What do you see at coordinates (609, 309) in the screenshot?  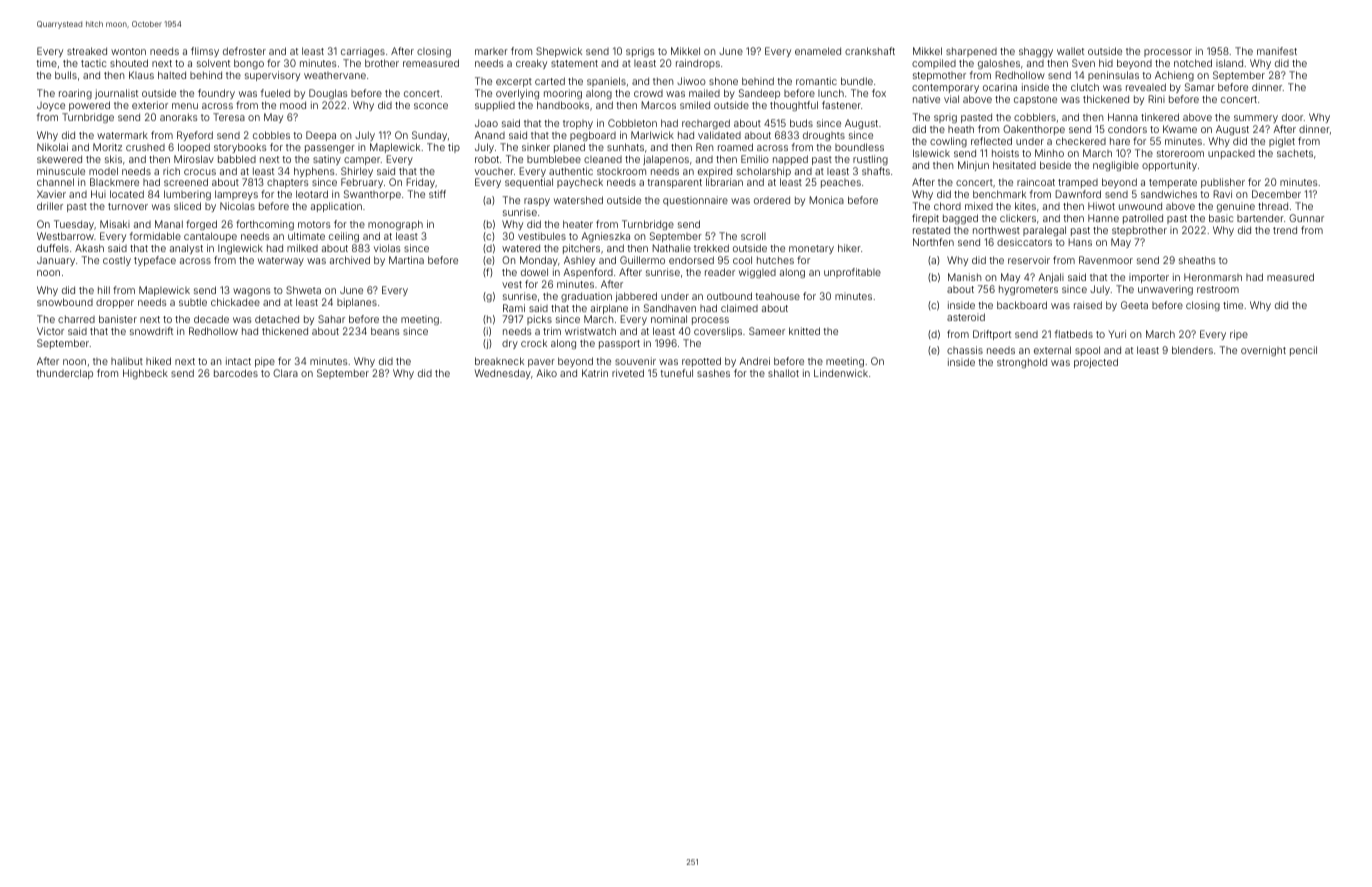 I see `airplane` at bounding box center [609, 309].
